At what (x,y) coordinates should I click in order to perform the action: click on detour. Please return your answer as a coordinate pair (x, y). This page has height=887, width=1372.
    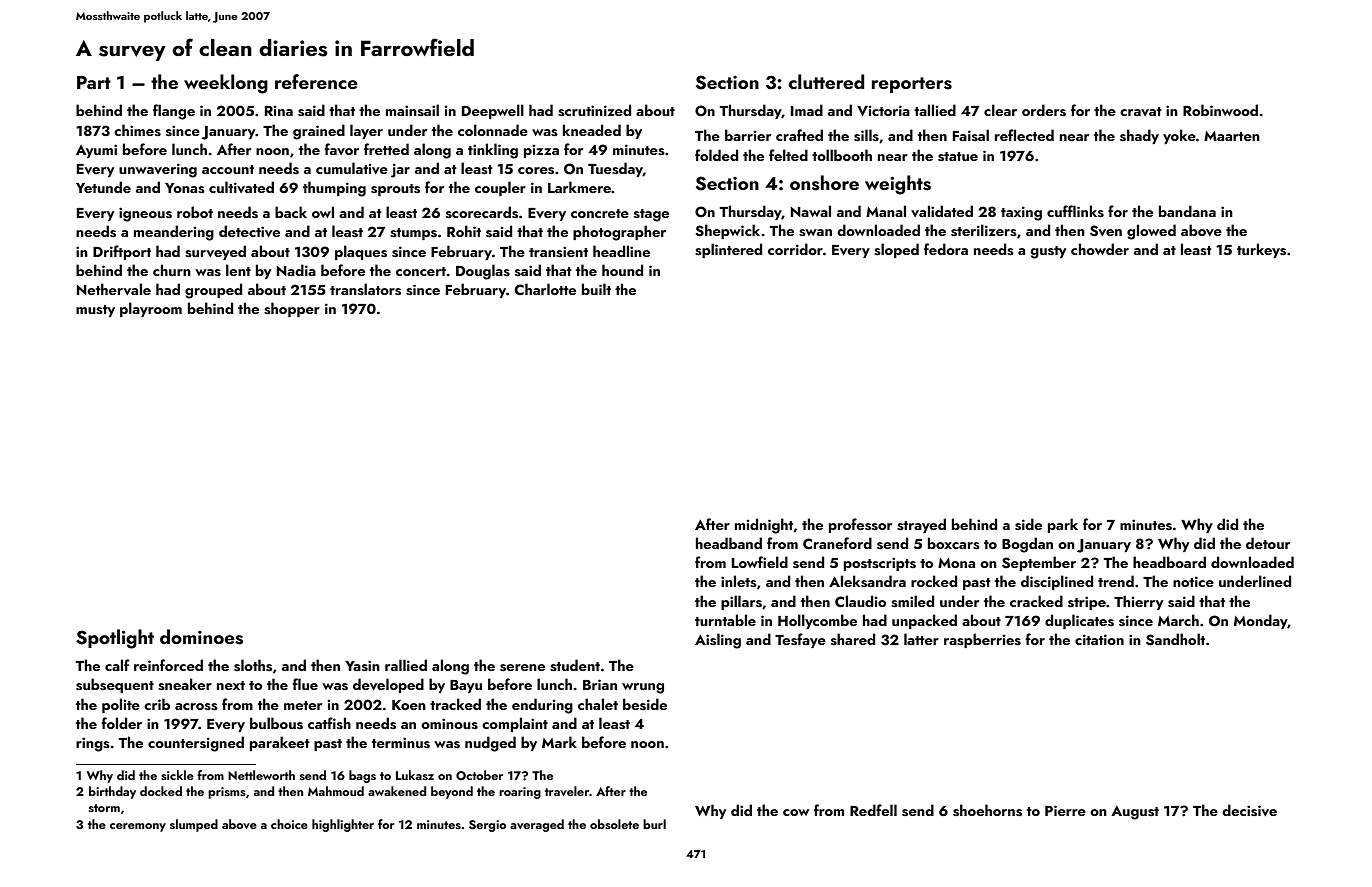
    Looking at the image, I should click on (1268, 543).
